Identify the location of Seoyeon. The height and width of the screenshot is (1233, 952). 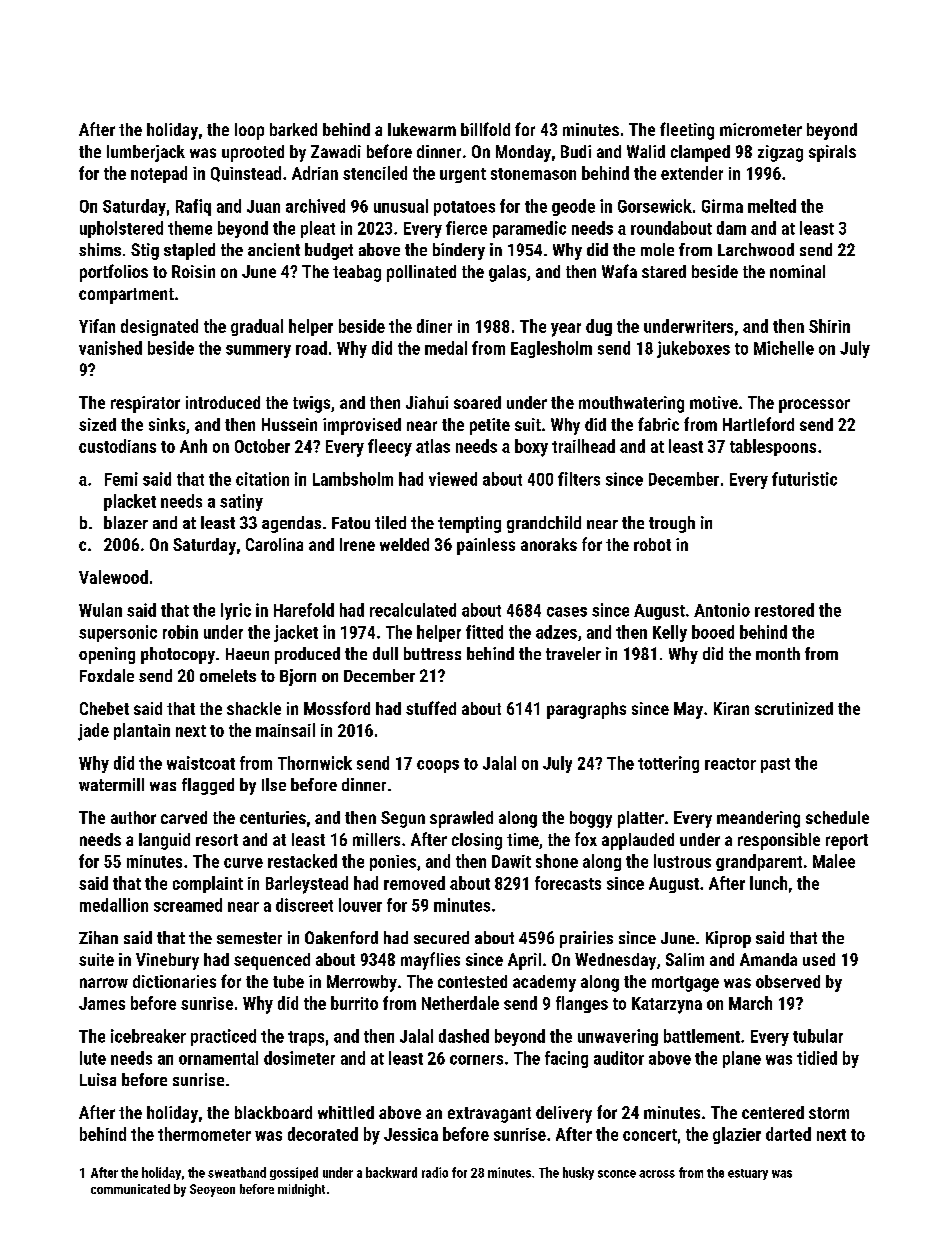
(212, 1190).
